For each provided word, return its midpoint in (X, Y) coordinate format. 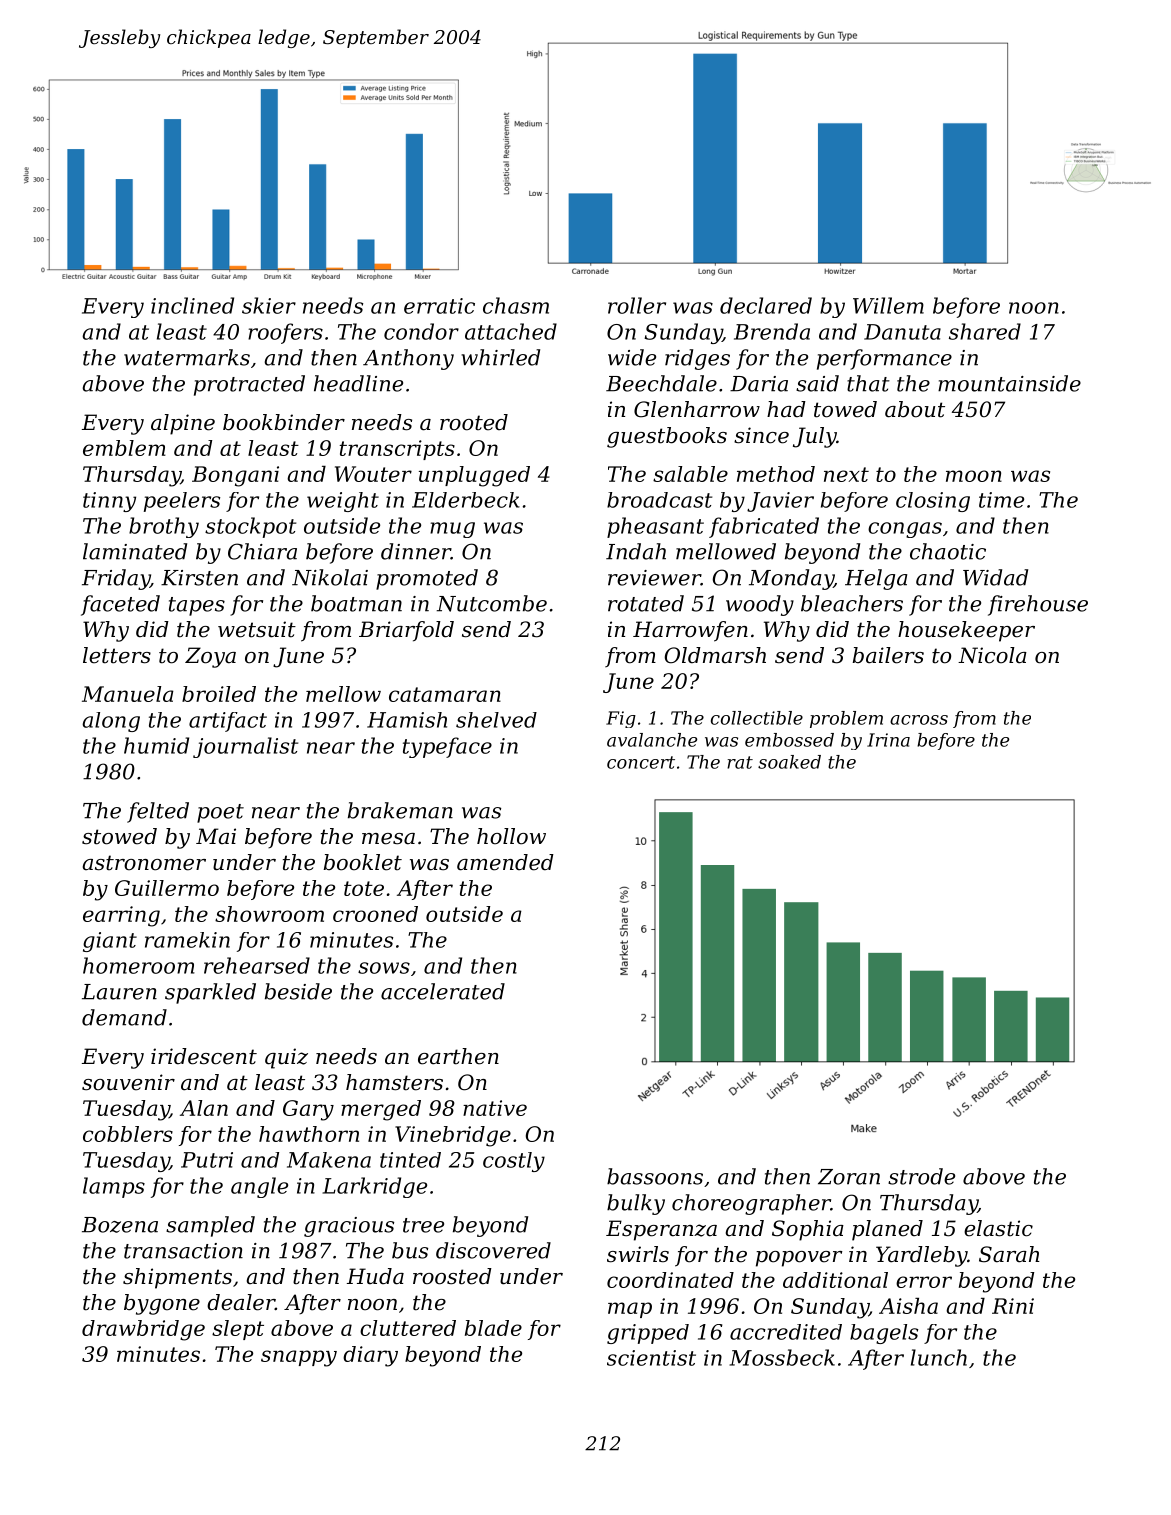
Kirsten (199, 578)
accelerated (443, 991)
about (915, 409)
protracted (249, 385)
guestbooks (667, 437)
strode (921, 1176)
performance (884, 359)
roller (637, 305)
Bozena (120, 1225)
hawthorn (309, 1134)
